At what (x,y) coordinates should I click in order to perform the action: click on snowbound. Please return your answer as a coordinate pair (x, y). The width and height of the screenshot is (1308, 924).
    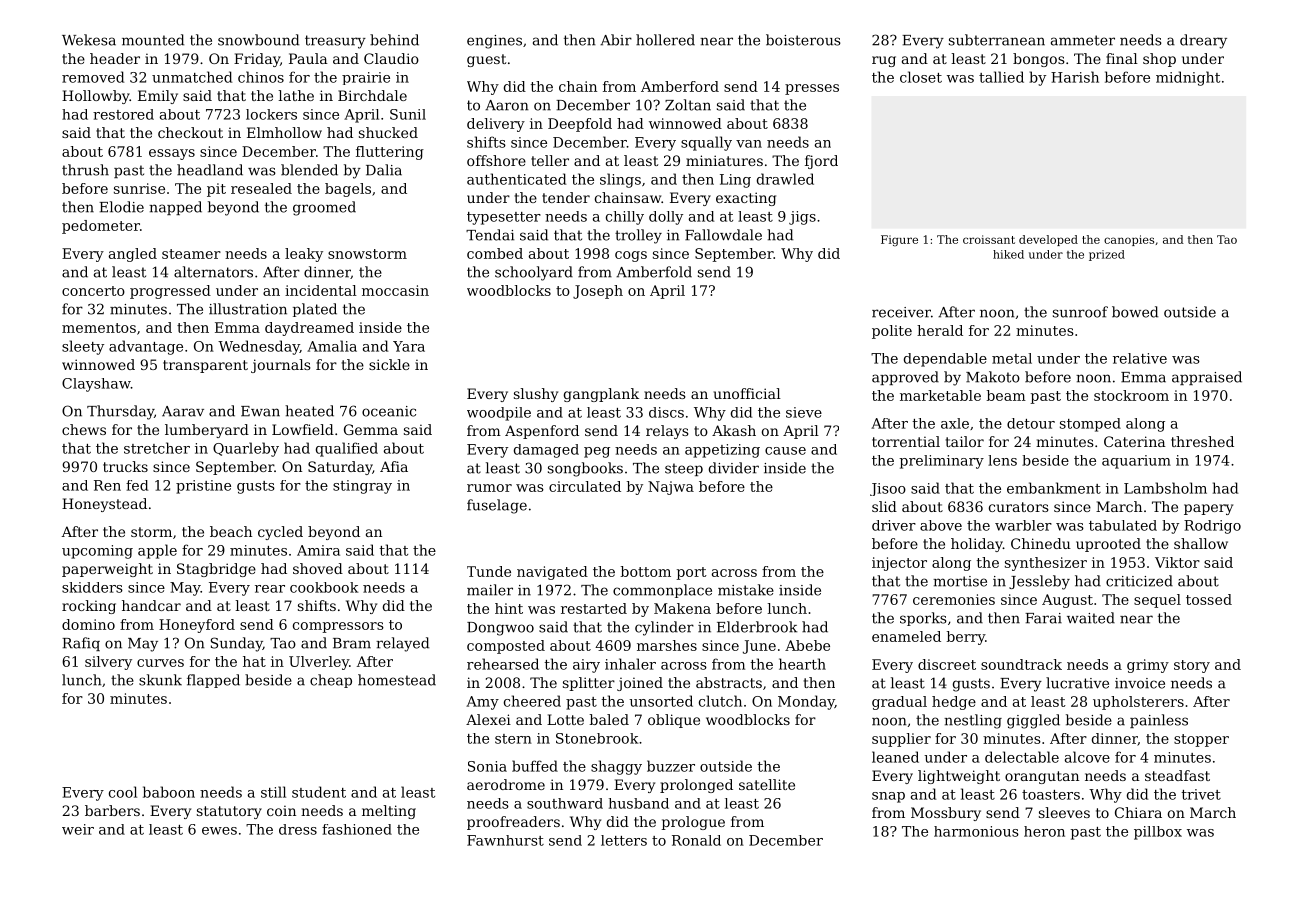
    Looking at the image, I should click on (258, 40).
